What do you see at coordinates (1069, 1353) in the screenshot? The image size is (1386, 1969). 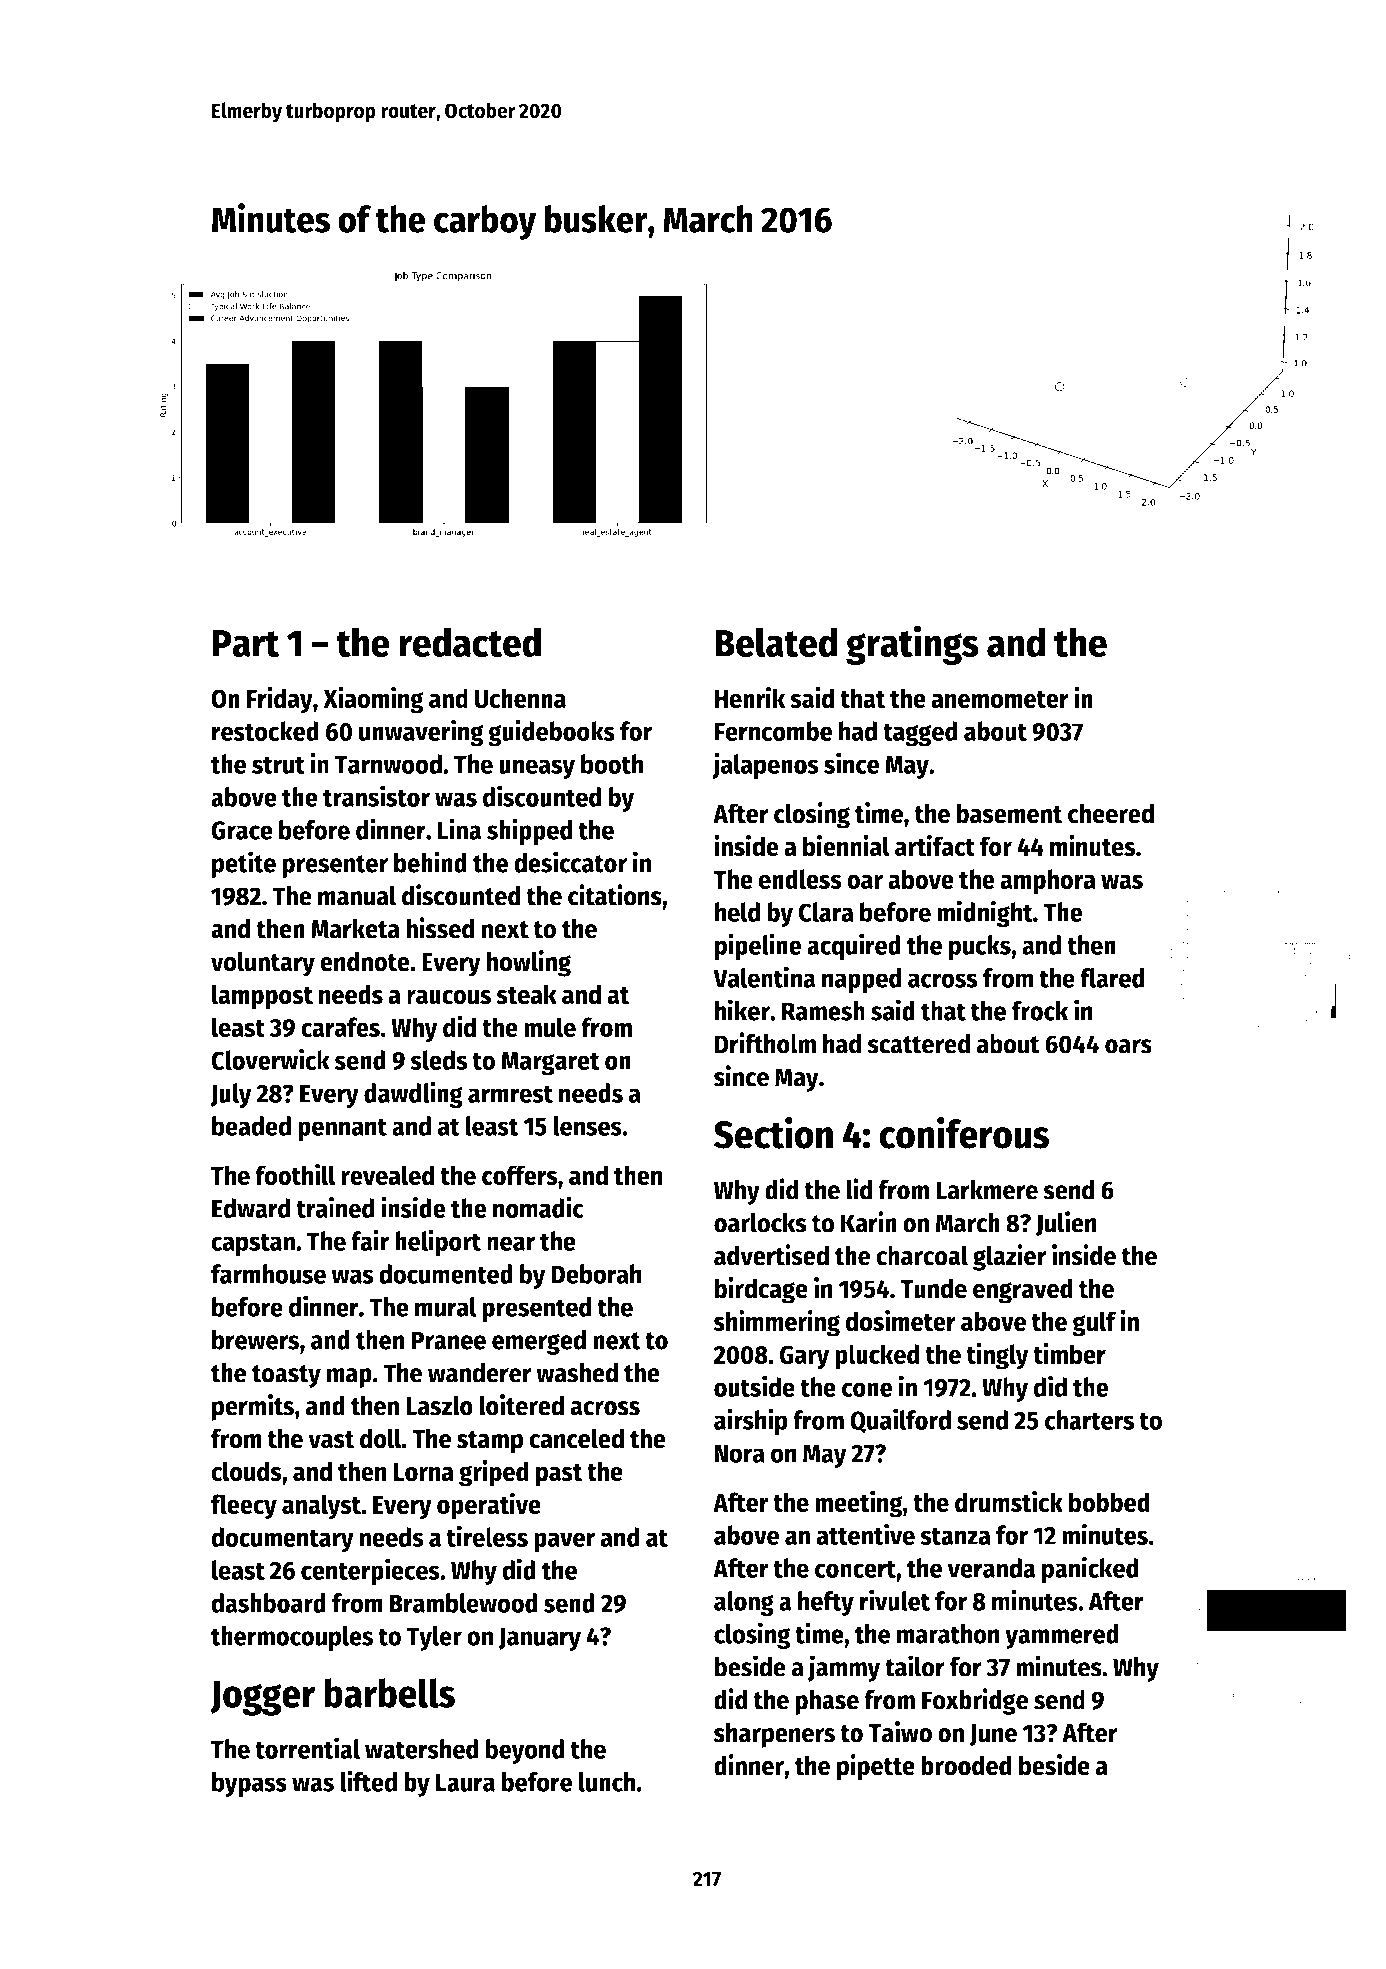 I see `timber` at bounding box center [1069, 1353].
